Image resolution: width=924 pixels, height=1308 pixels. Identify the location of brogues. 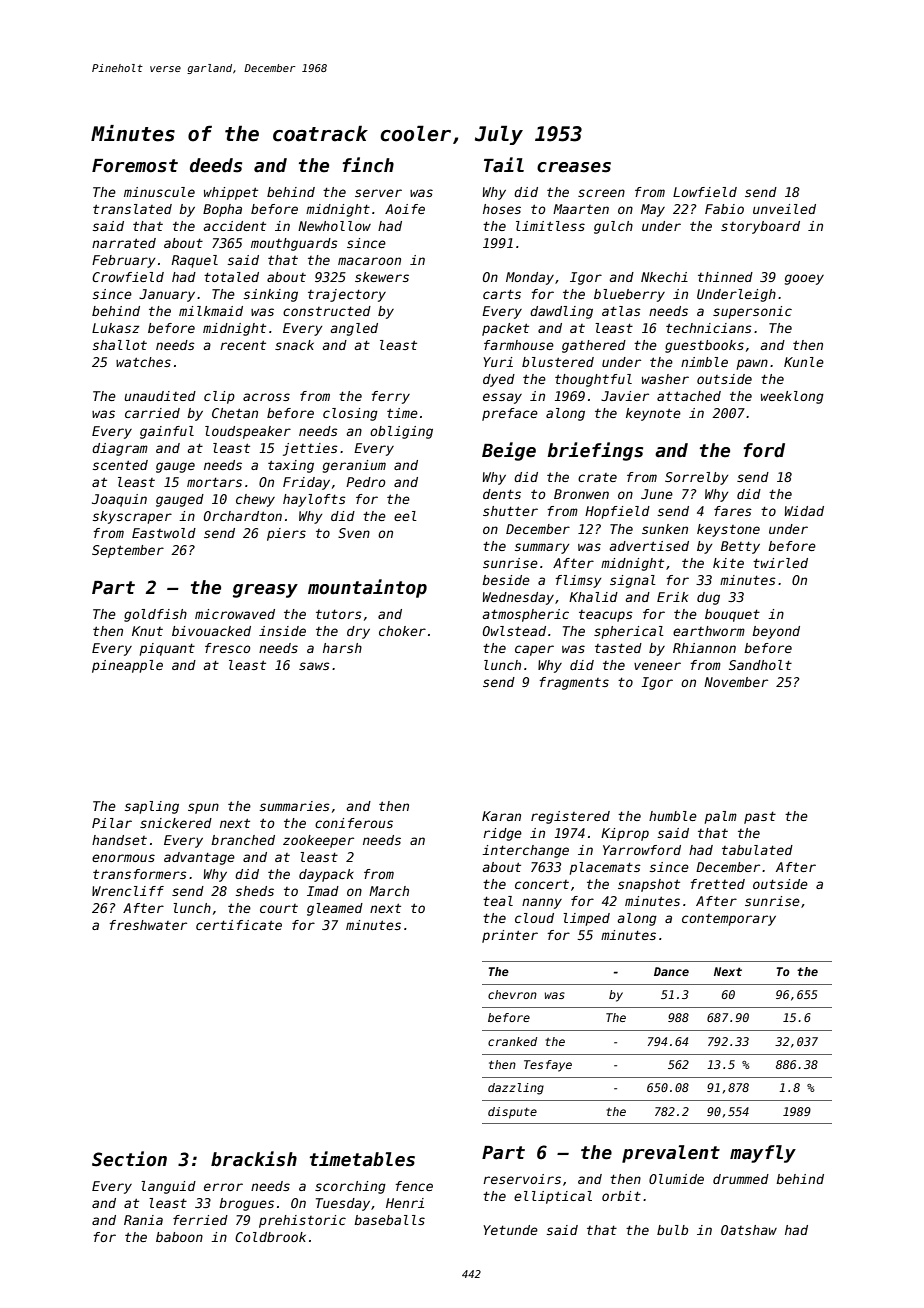
(246, 1204).
